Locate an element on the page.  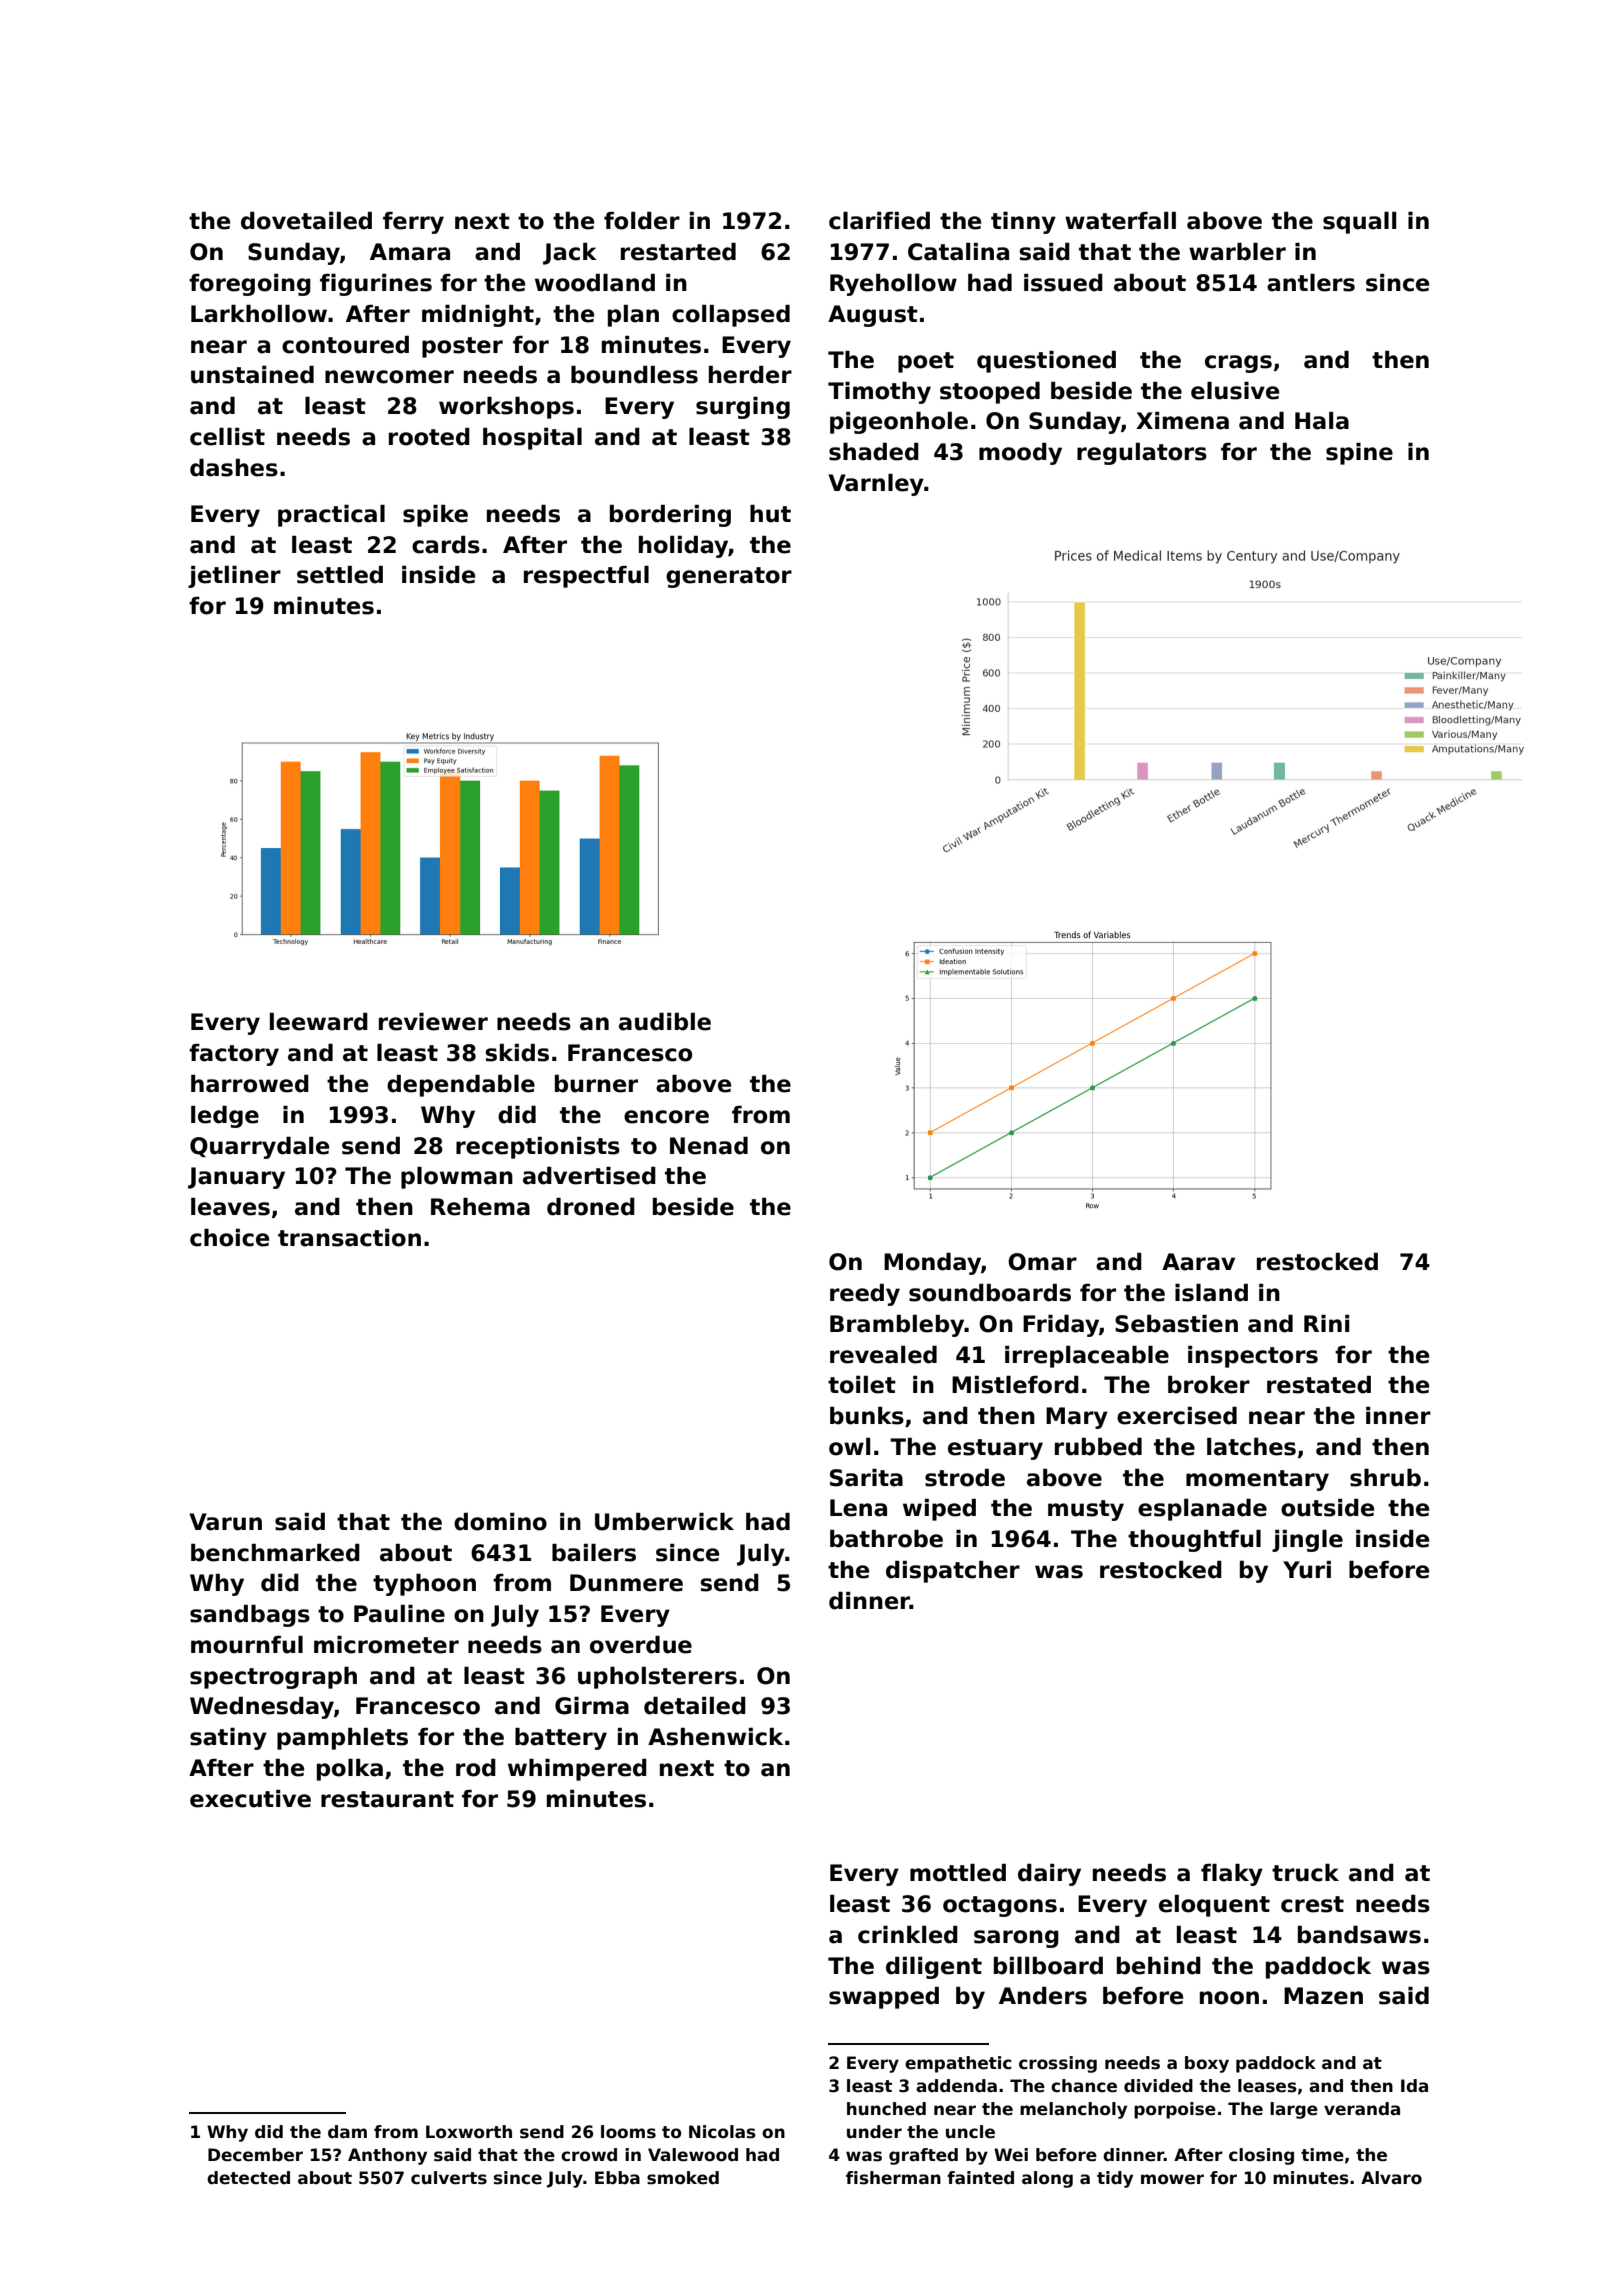
Ebba is located at coordinates (617, 2178).
